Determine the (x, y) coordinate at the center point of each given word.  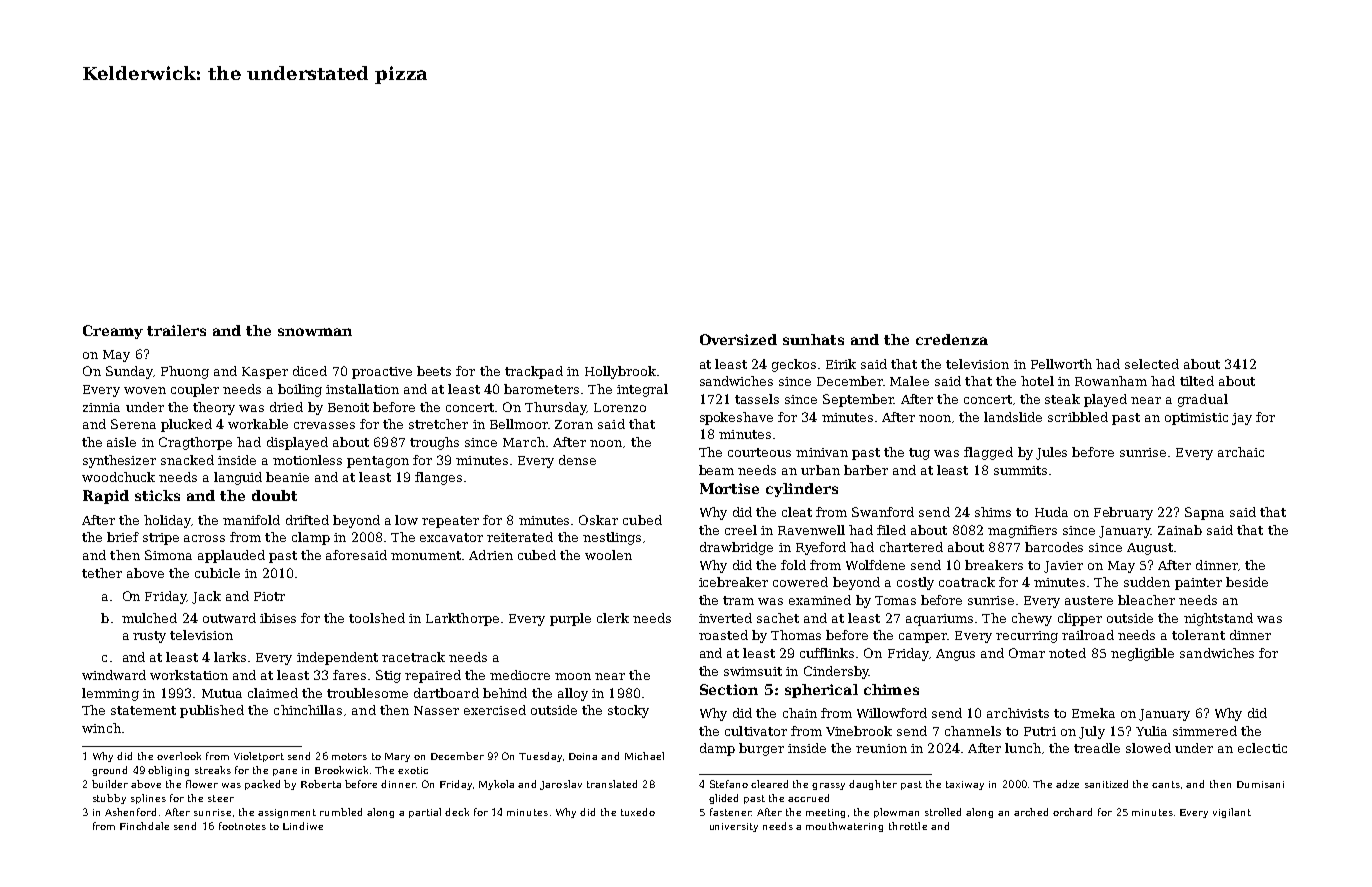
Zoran (574, 424)
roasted (723, 635)
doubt (274, 495)
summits (1020, 470)
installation (362, 389)
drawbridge (736, 548)
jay (1242, 419)
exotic (413, 770)
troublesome (367, 693)
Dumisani (1260, 784)
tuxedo (638, 812)
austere (1089, 600)
